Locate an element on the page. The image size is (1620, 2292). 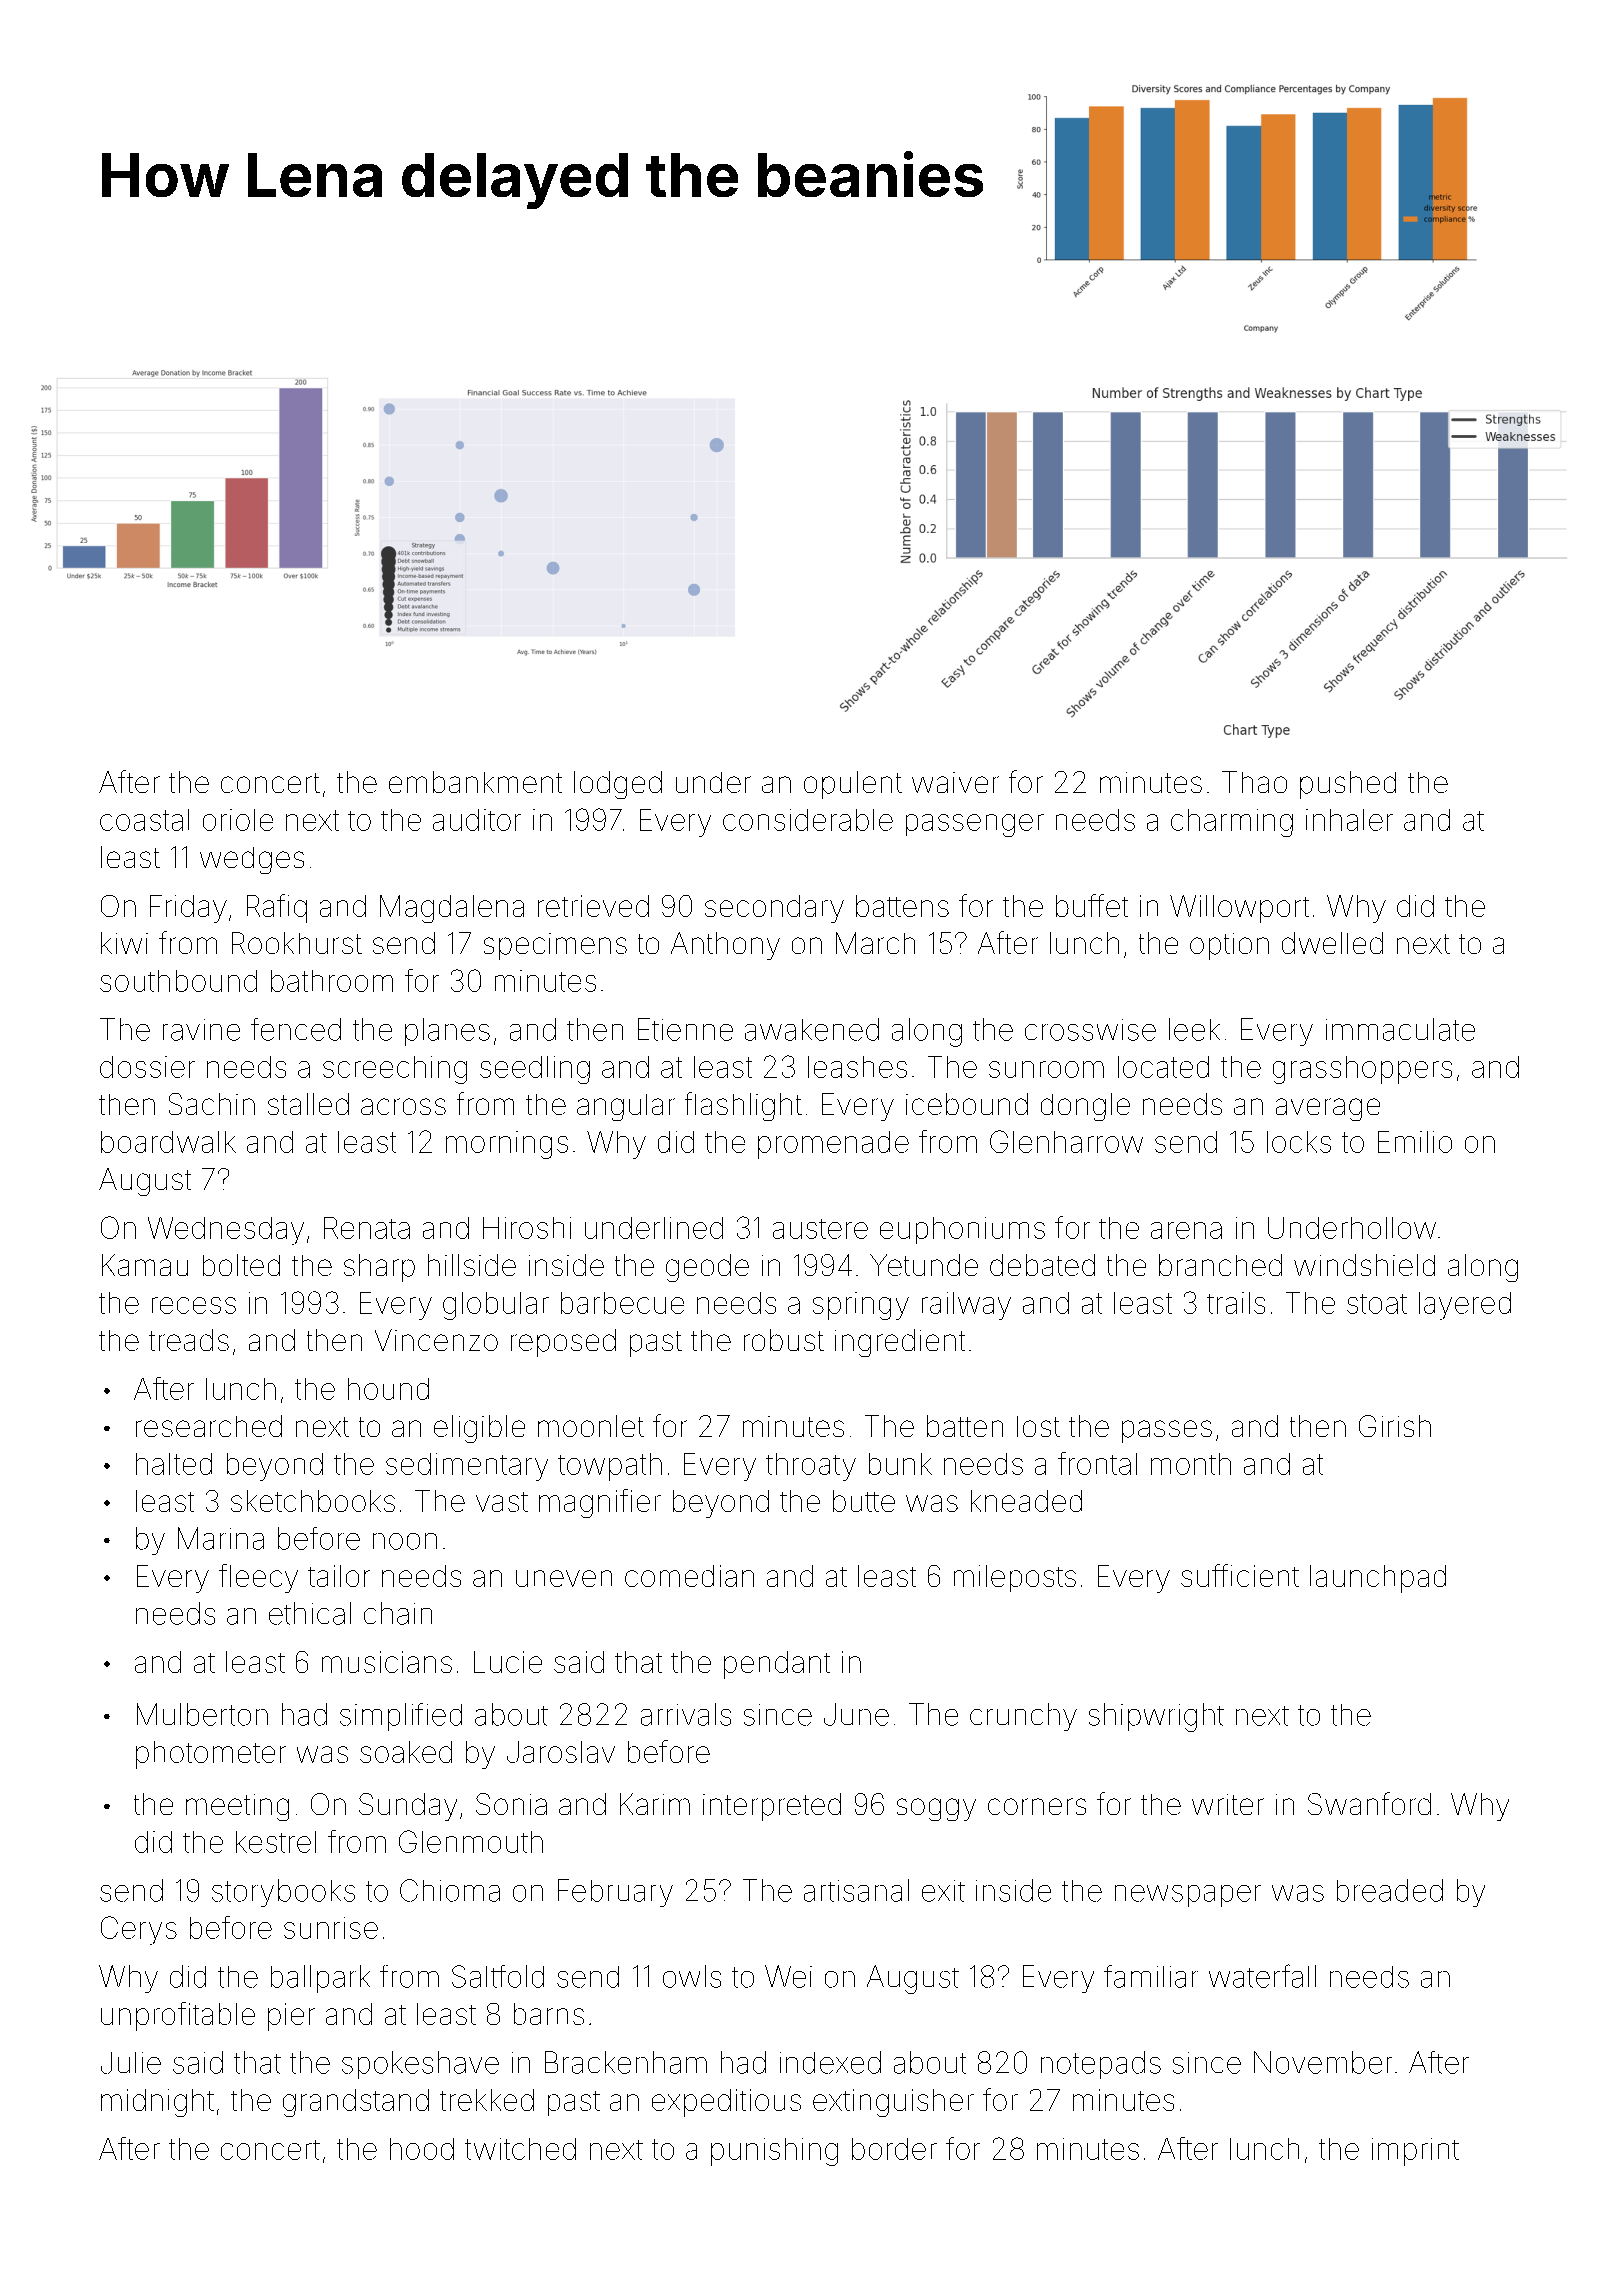
kiwi is located at coordinates (124, 943).
